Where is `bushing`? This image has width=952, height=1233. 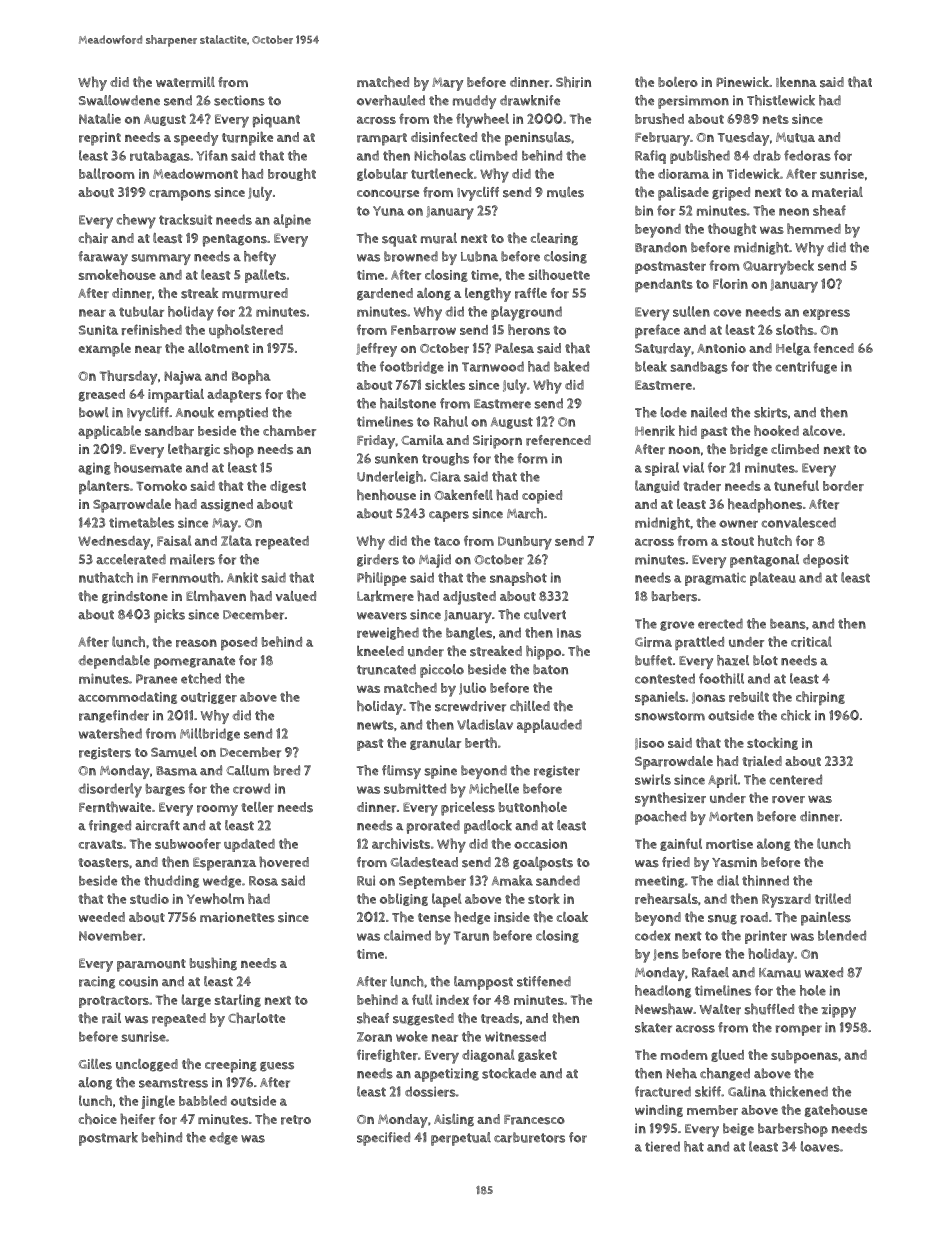
bushing is located at coordinates (213, 964).
